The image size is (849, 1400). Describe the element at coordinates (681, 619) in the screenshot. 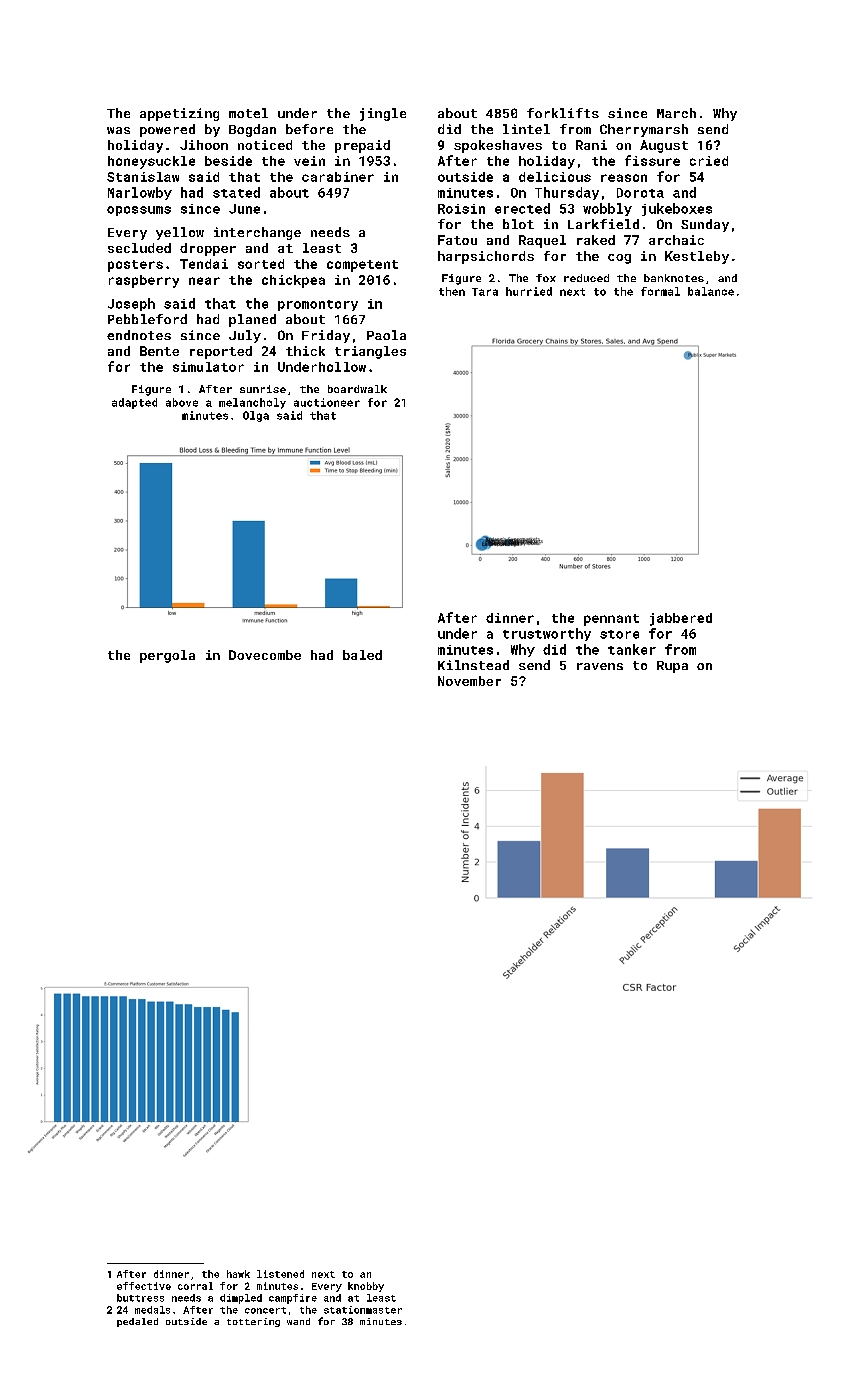

I see `jabbered` at that location.
